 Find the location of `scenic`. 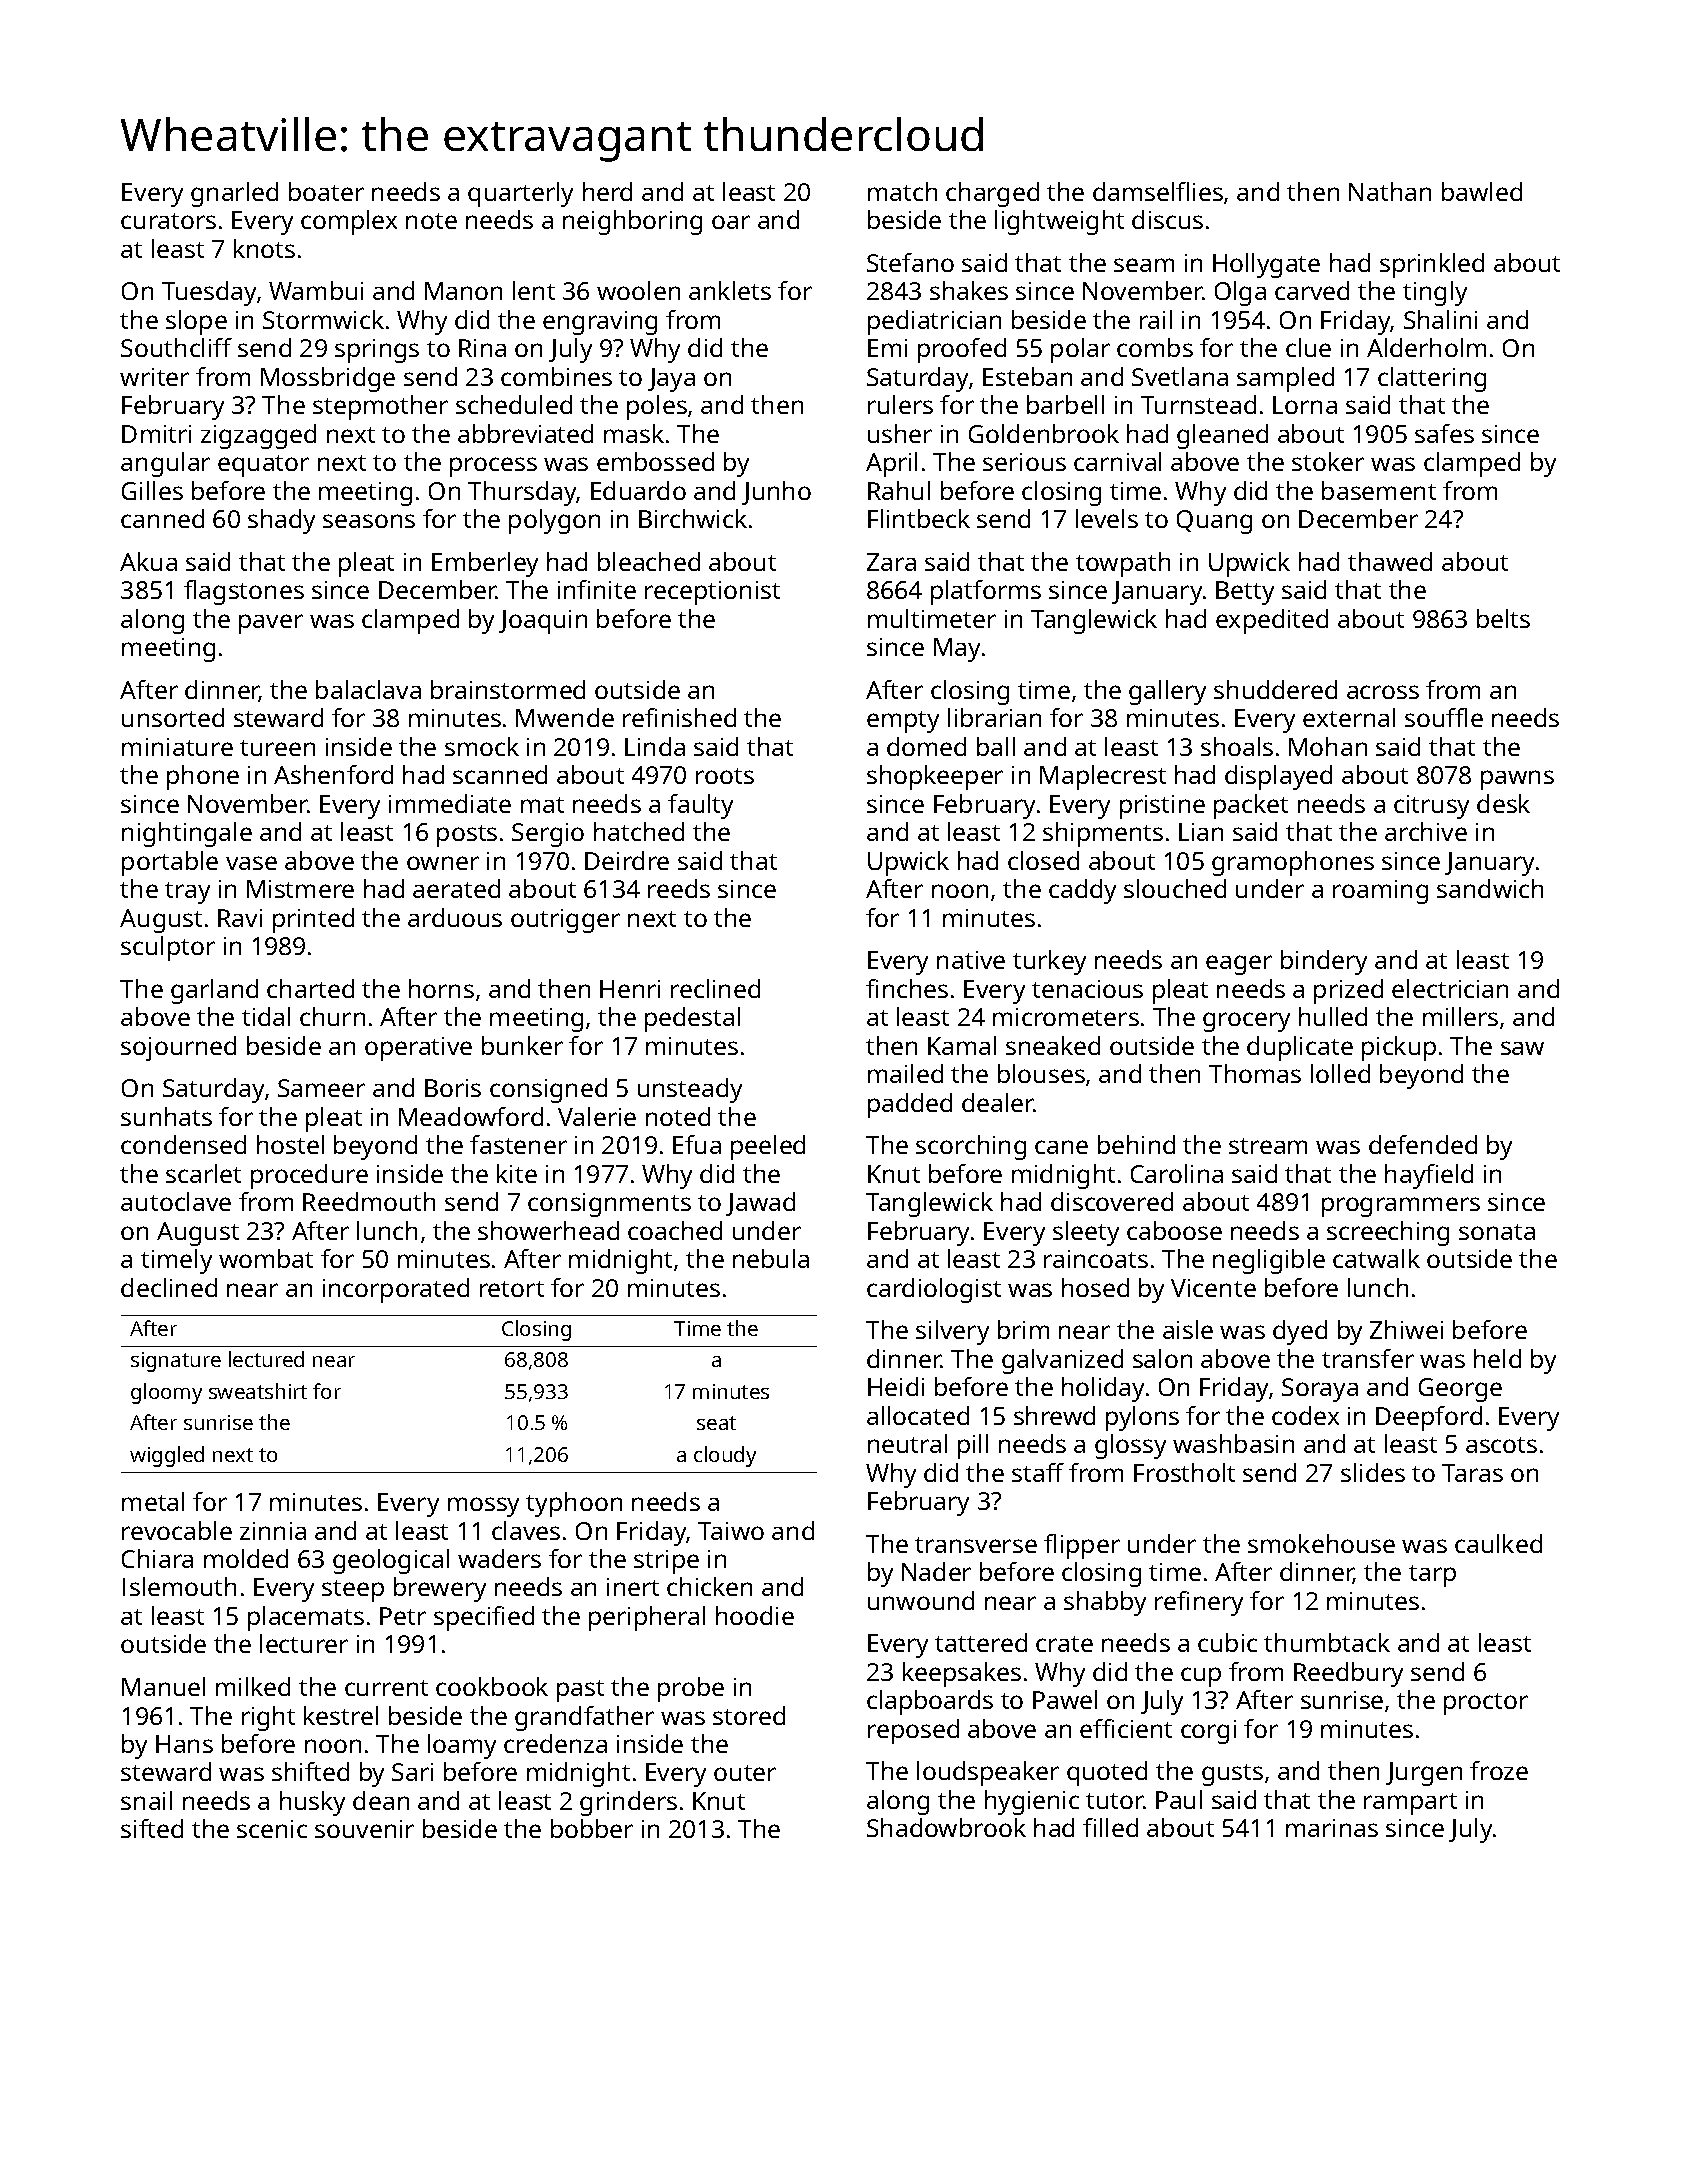

scenic is located at coordinates (272, 1829).
